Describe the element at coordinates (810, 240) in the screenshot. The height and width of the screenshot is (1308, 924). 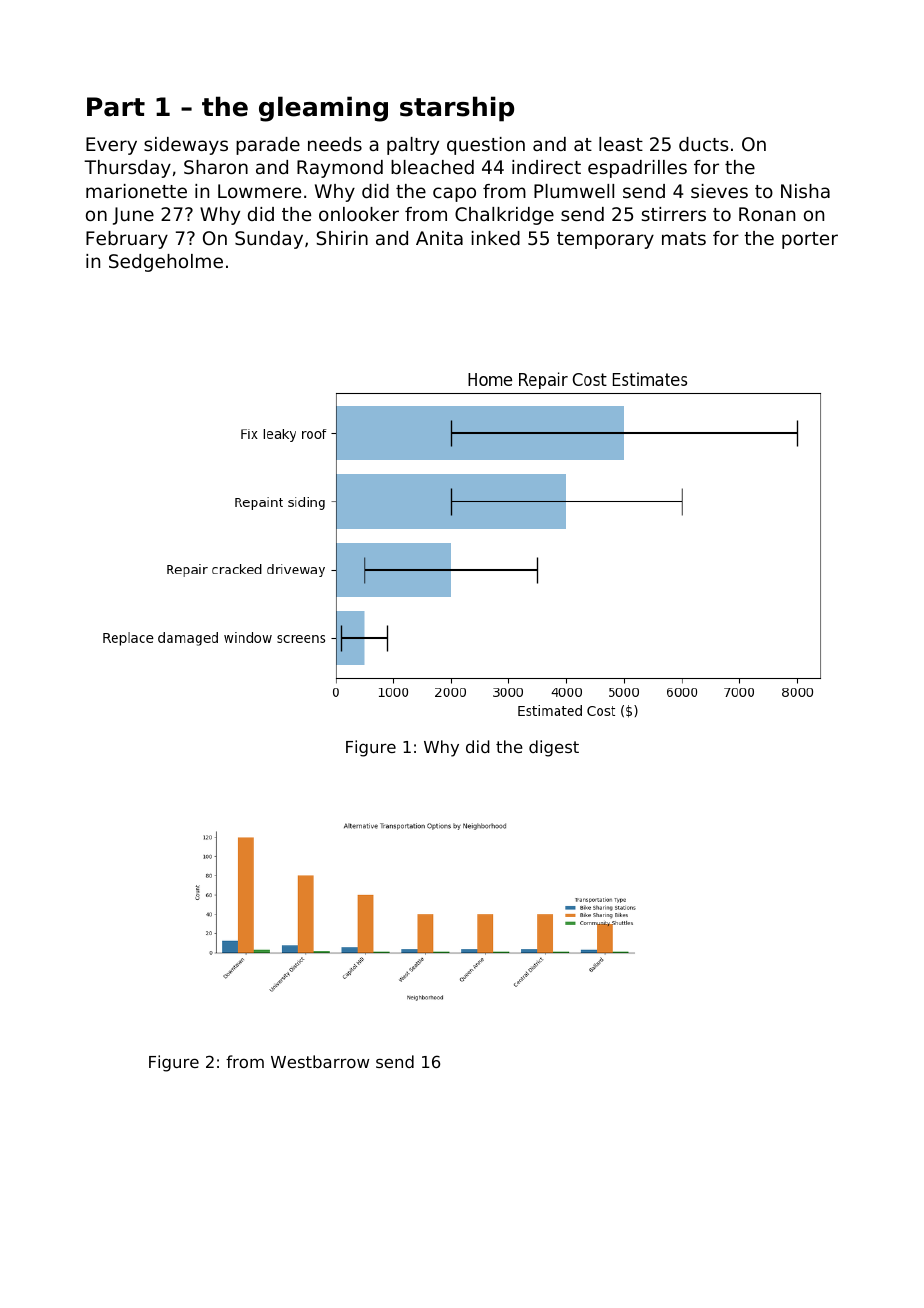
I see `porter` at that location.
